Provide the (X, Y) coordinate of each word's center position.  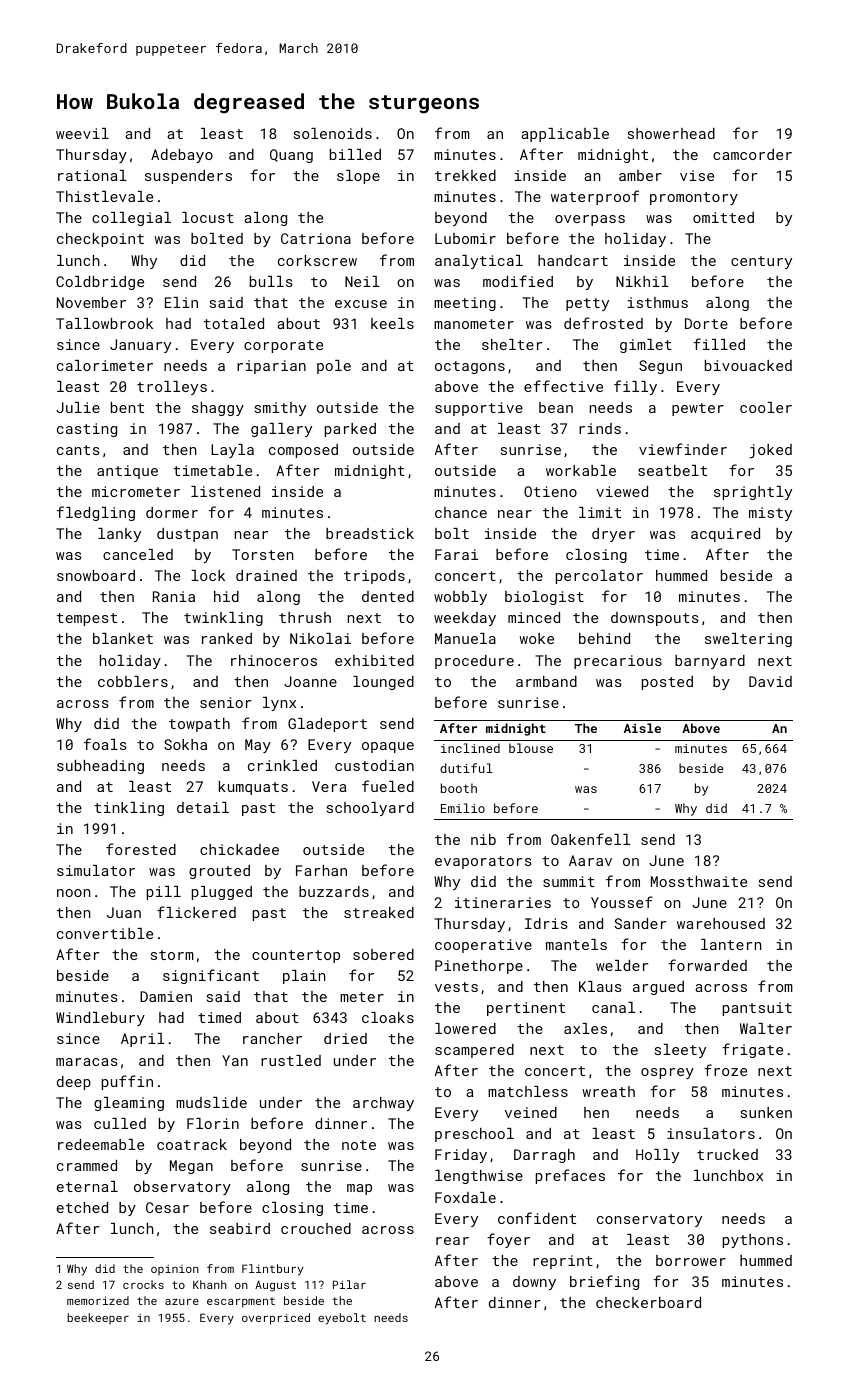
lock (208, 575)
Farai (456, 554)
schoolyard (370, 809)
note (359, 1145)
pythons (753, 1241)
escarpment (241, 1302)
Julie (78, 407)
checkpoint (100, 240)
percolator (599, 577)
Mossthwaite (699, 881)
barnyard (710, 662)
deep (74, 1083)
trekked (465, 175)
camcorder (752, 154)
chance (461, 512)
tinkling (129, 809)
